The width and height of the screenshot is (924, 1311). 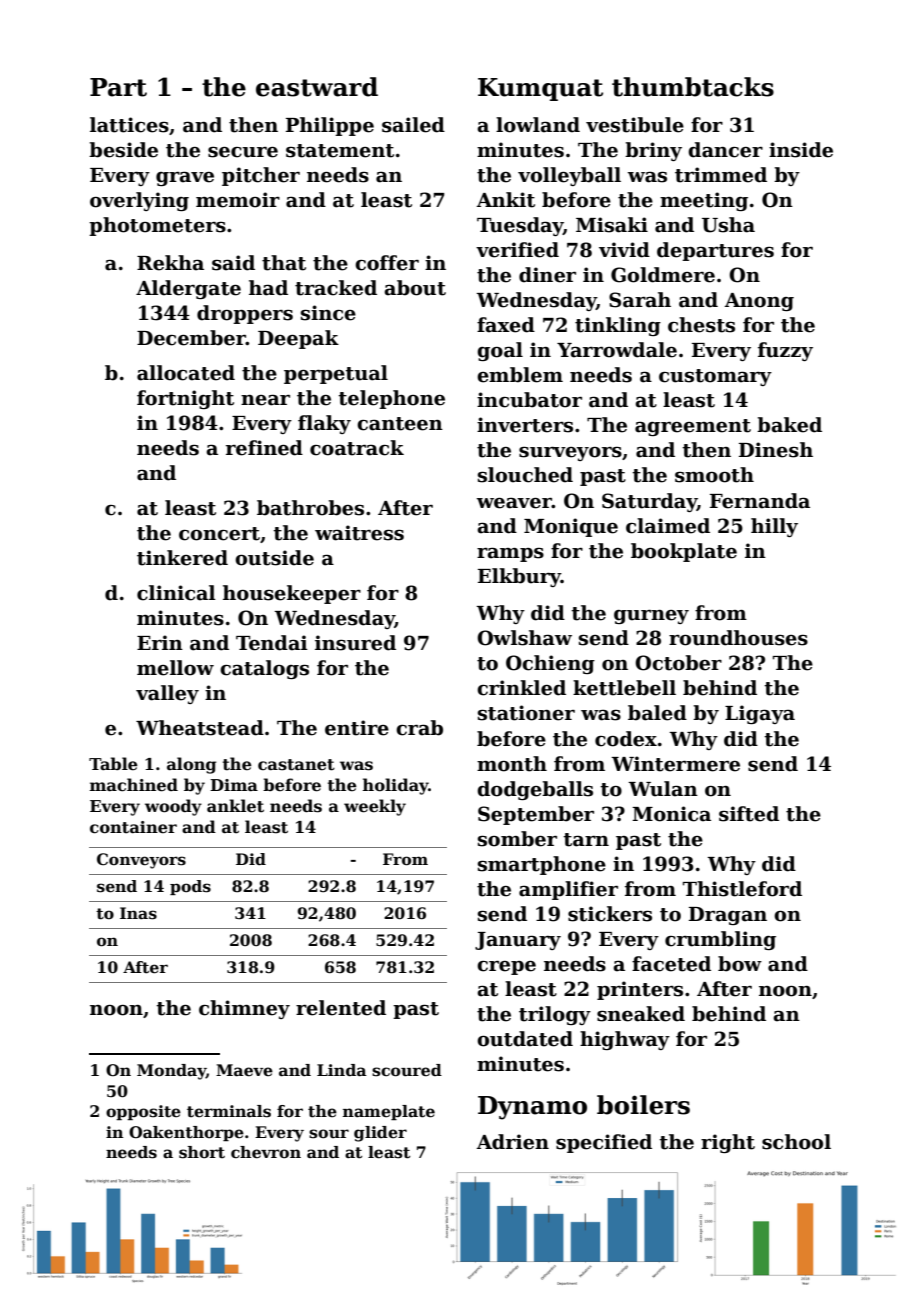 I want to click on school, so click(x=796, y=1142).
